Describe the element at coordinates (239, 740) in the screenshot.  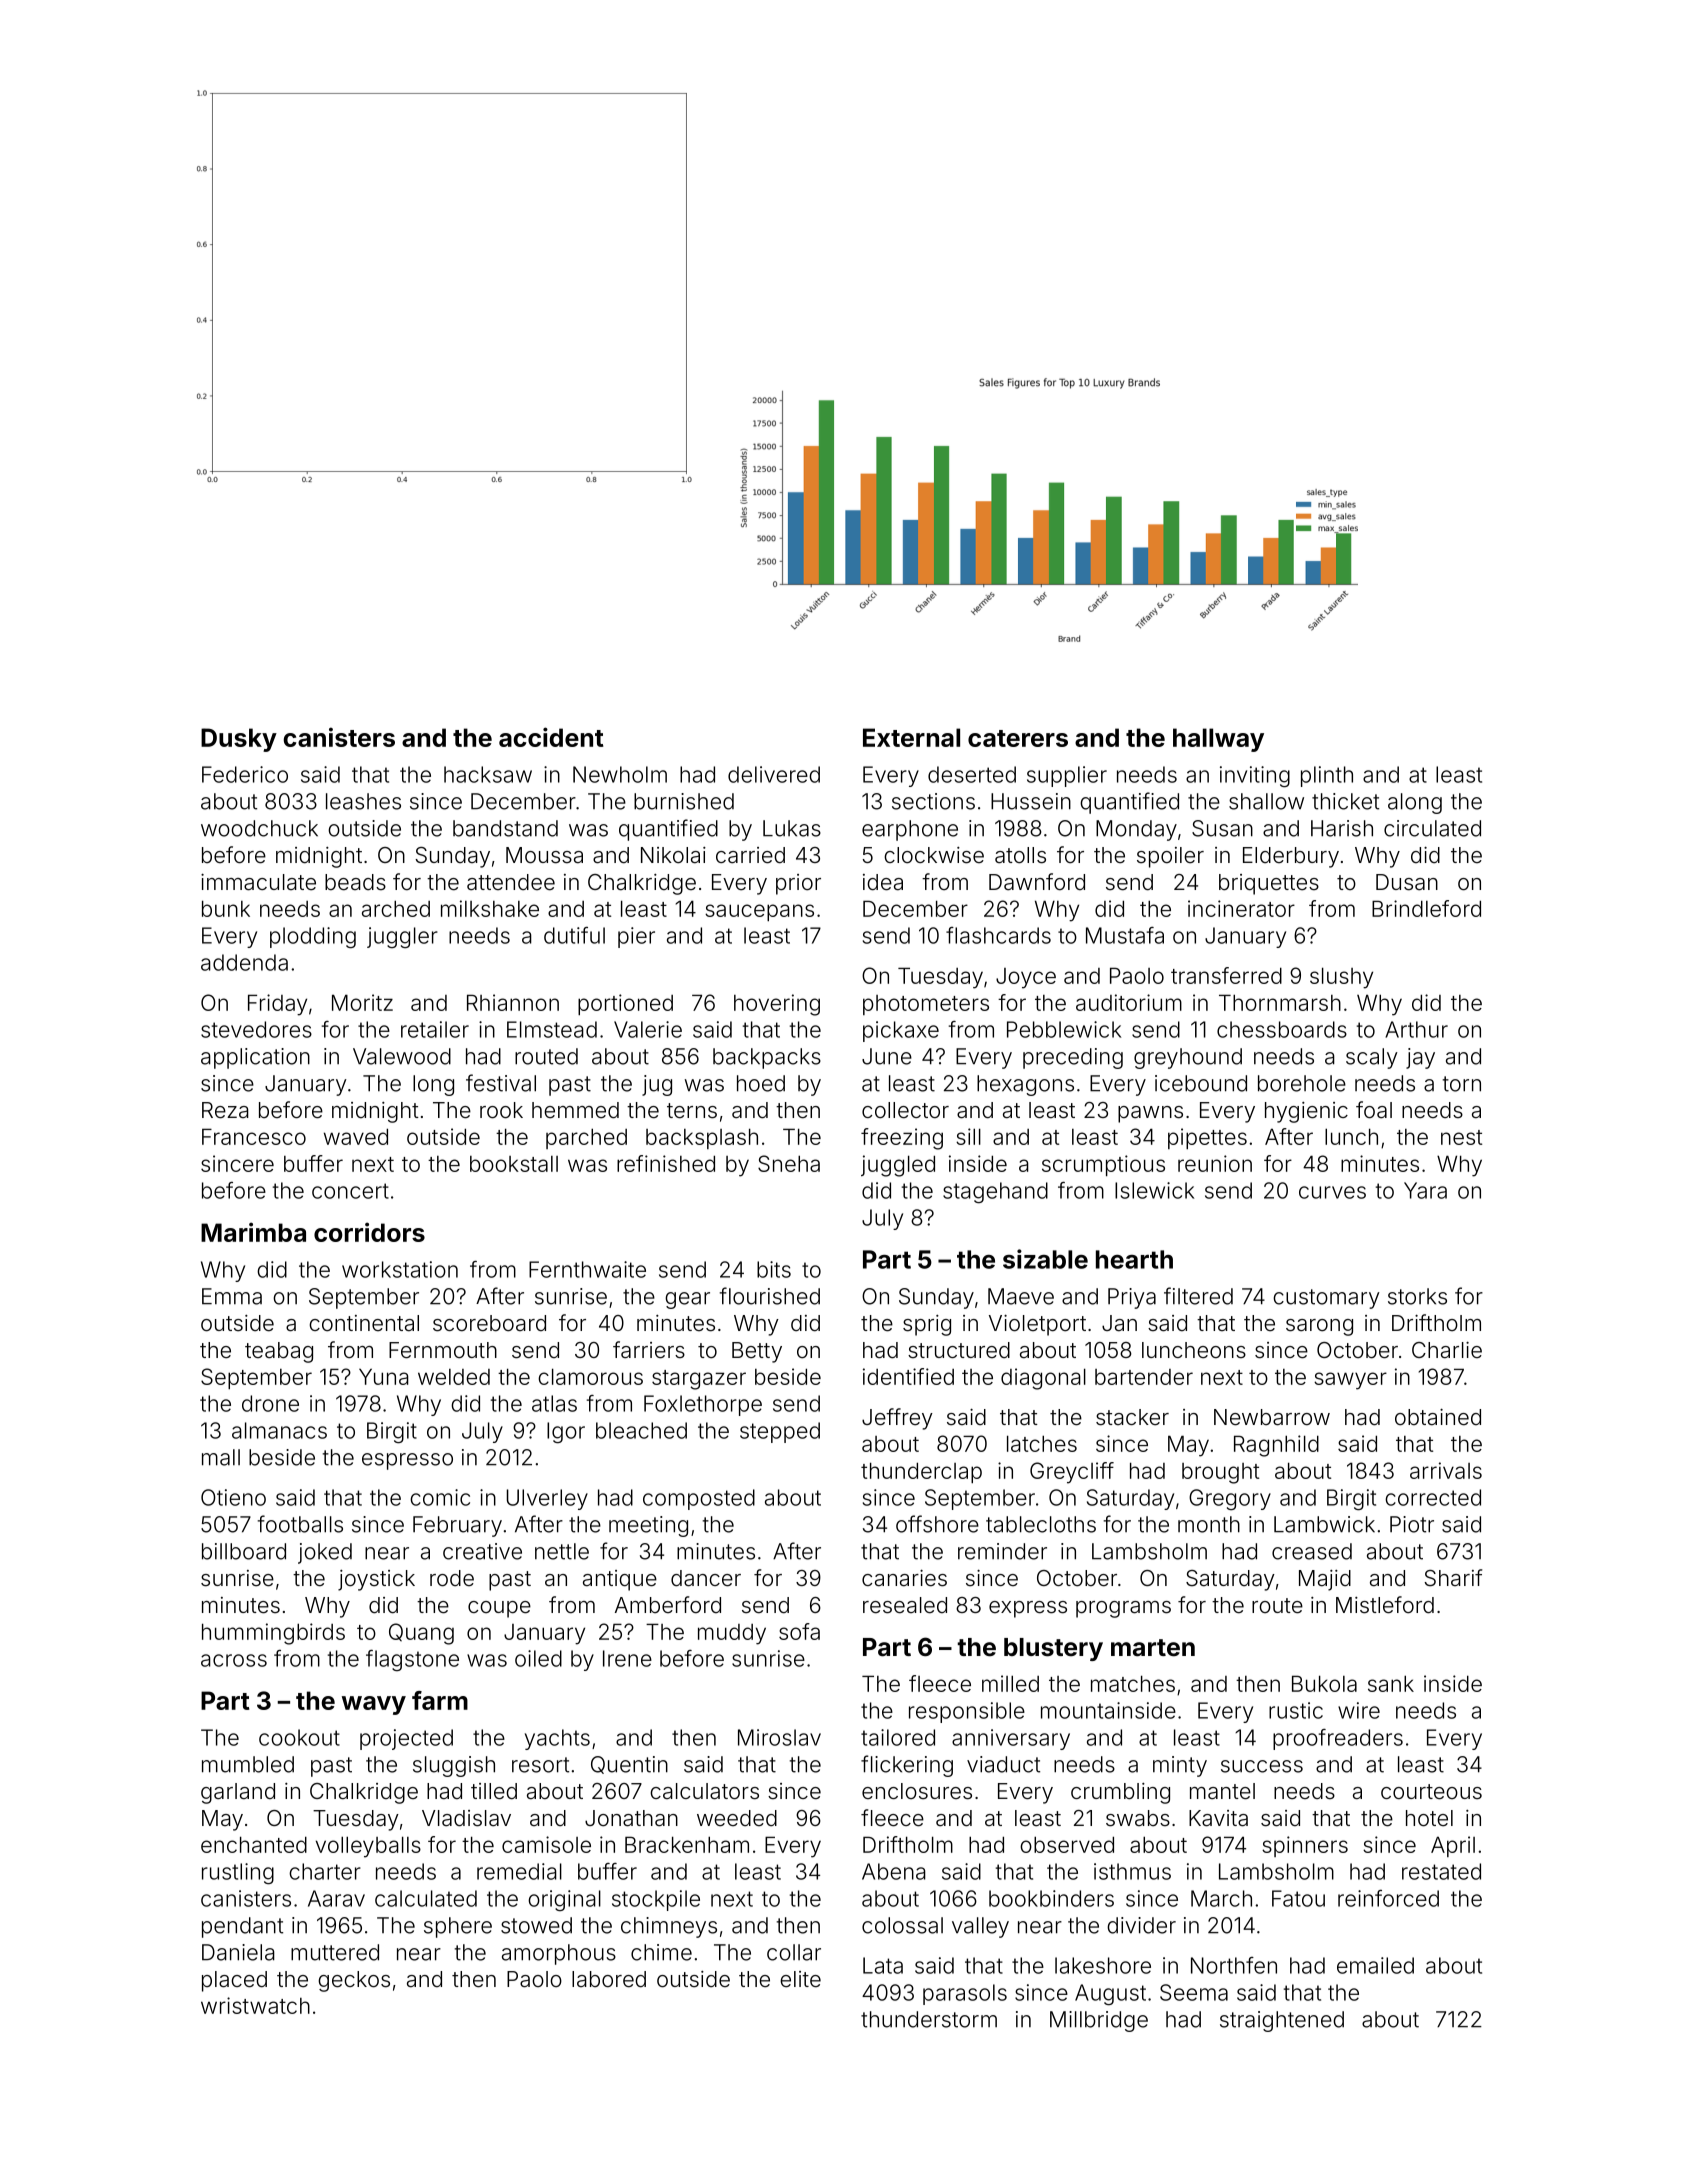
I see `Dusky` at that location.
